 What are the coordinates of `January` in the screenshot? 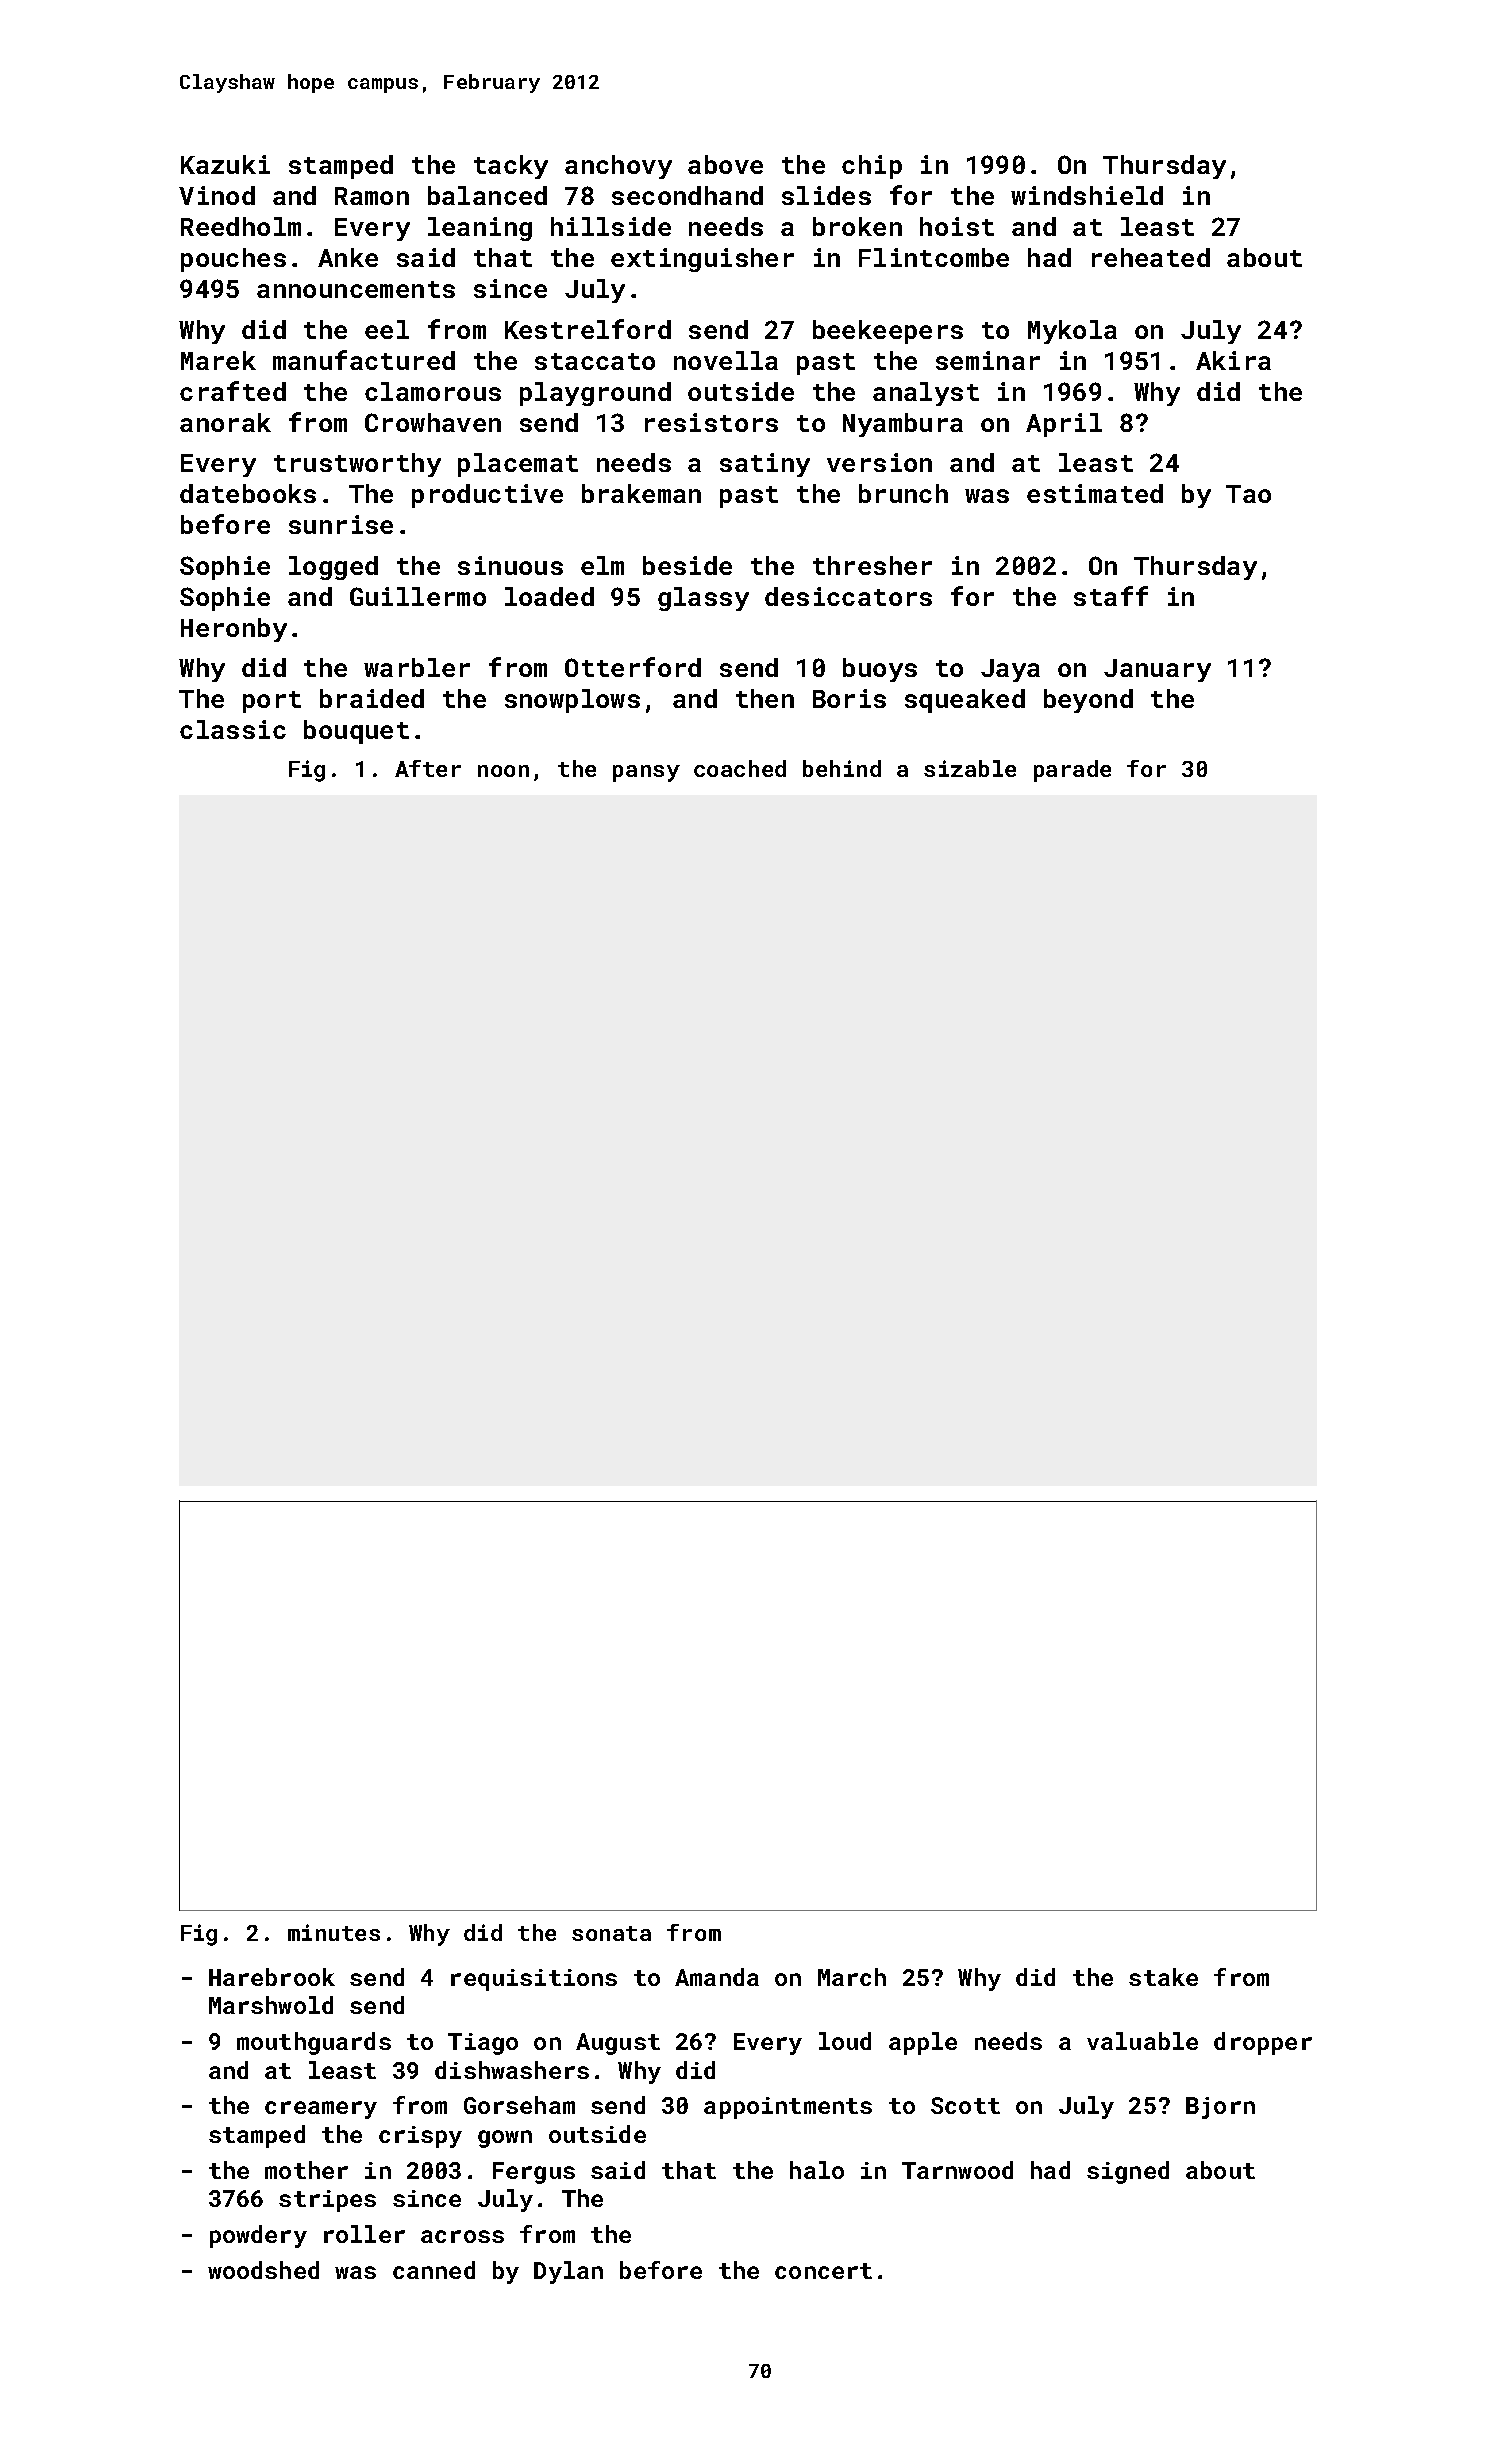 It's located at (1157, 670).
